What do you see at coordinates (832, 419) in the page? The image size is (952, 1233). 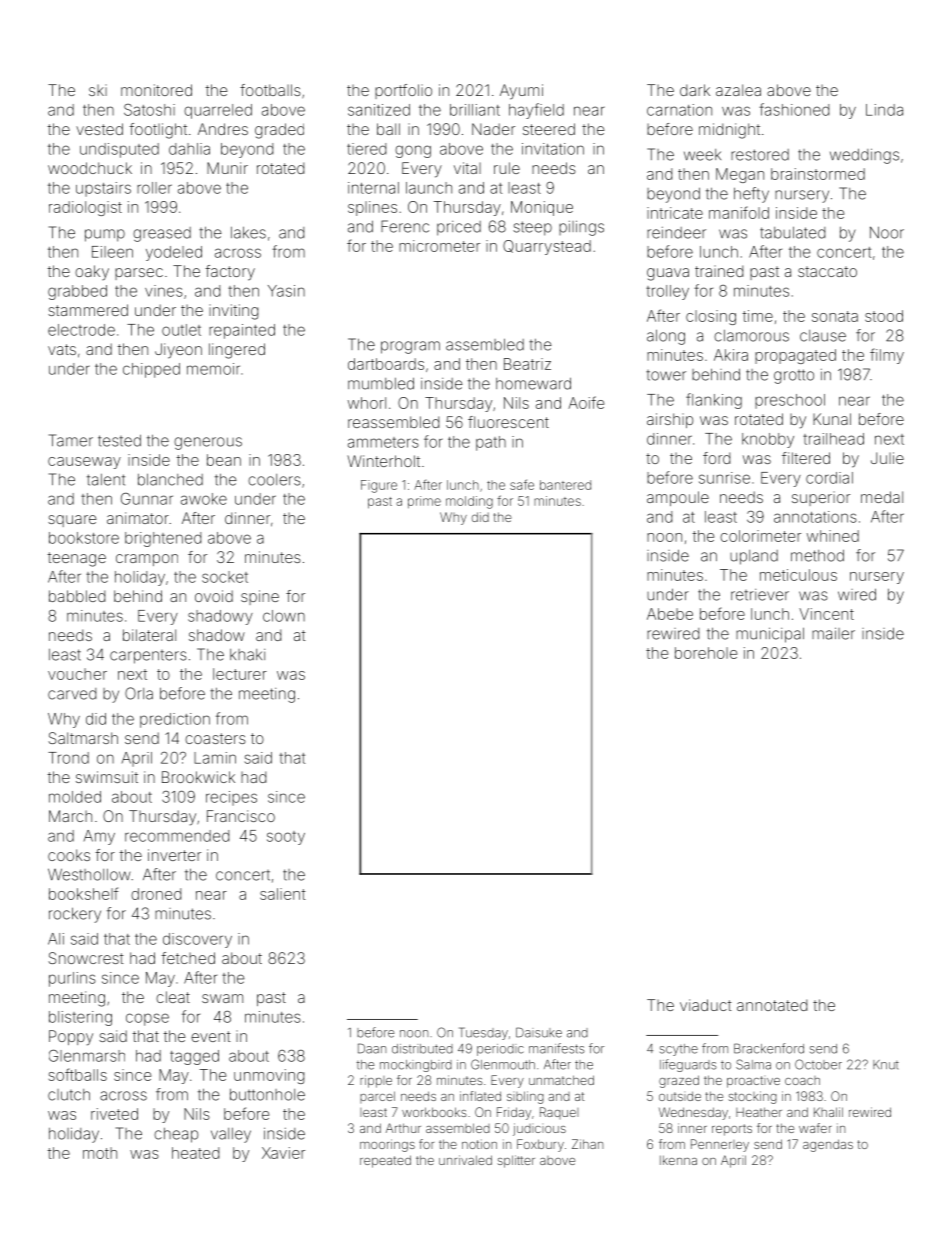 I see `Kunal` at bounding box center [832, 419].
